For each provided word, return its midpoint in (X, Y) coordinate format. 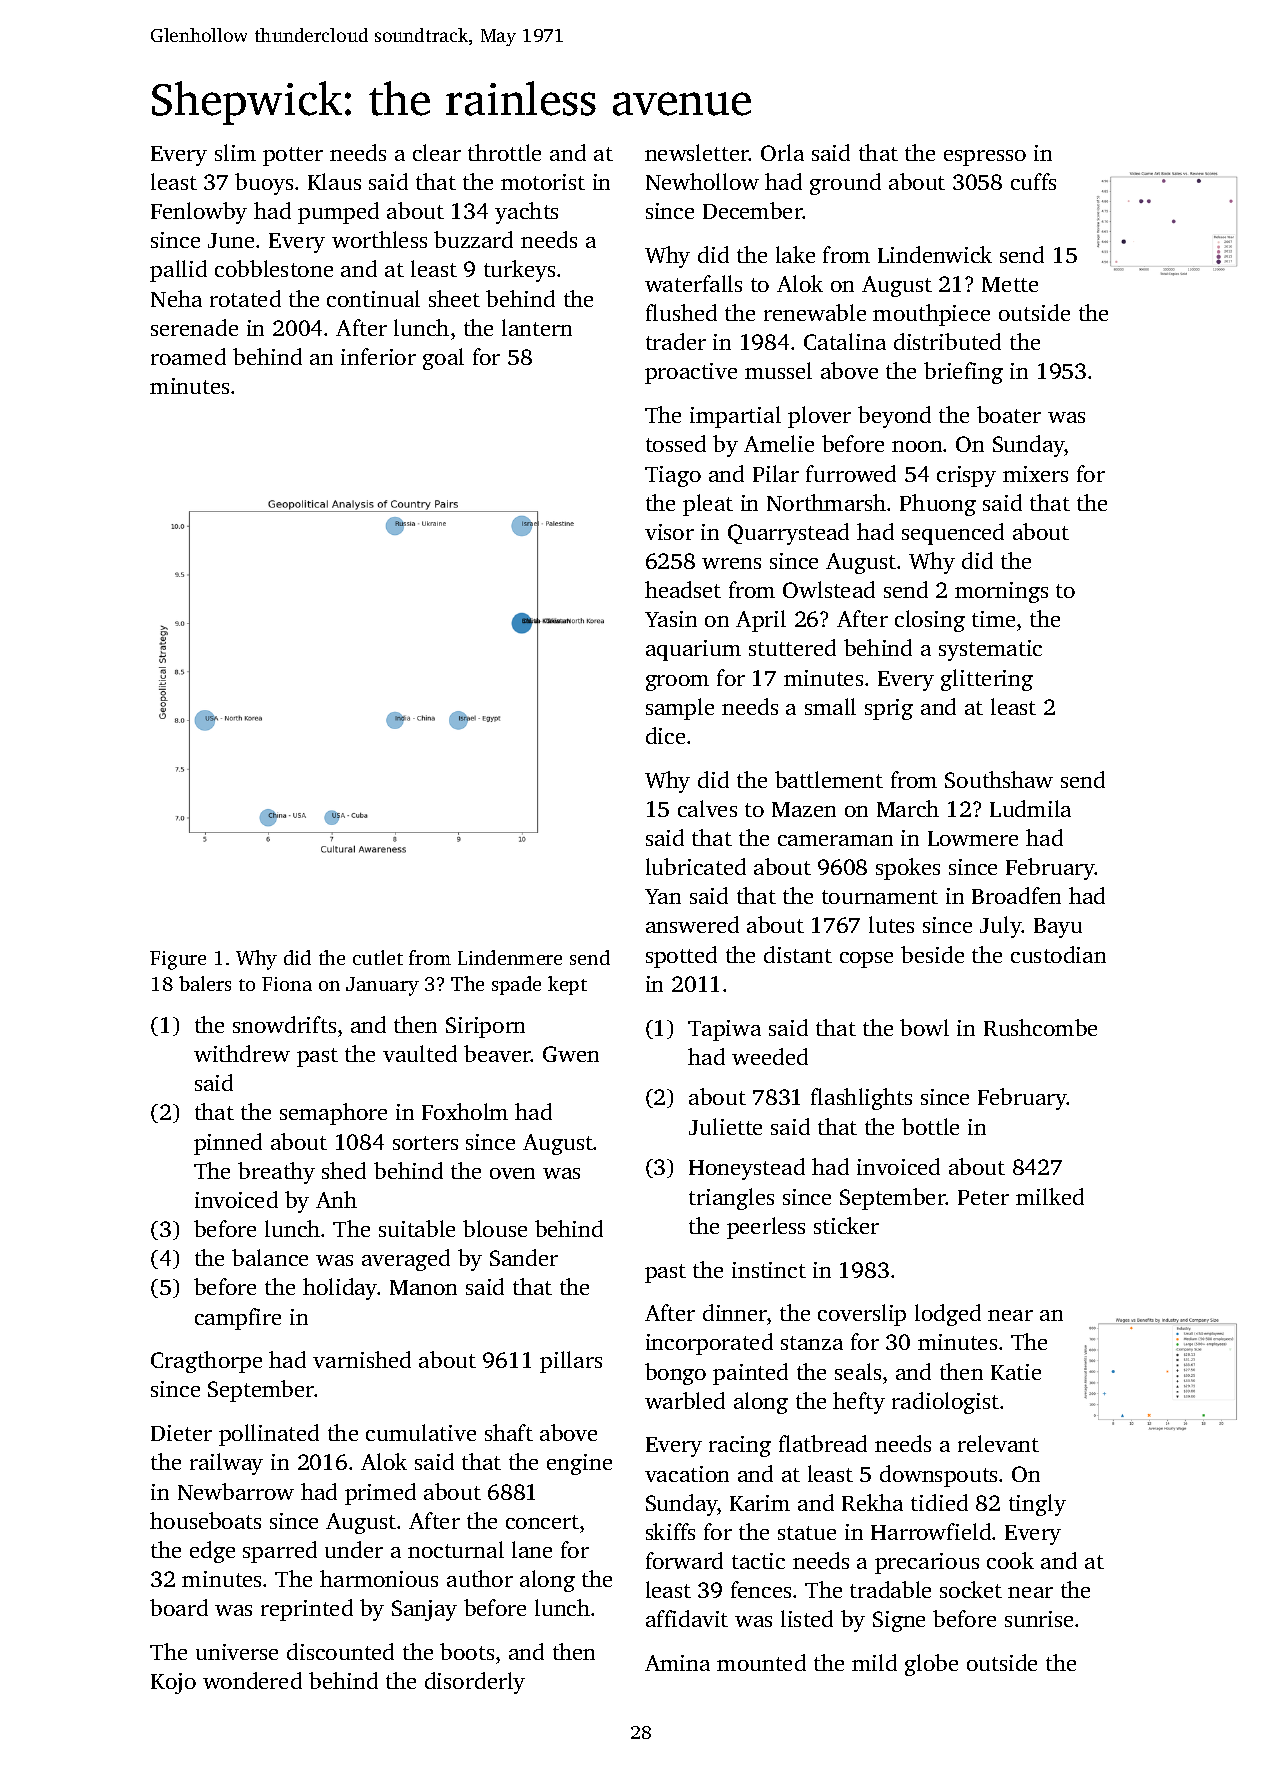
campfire (238, 1319)
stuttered (792, 647)
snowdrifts (284, 1024)
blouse (495, 1228)
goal (443, 359)
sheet (454, 298)
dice (665, 735)
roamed (188, 356)
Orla (782, 152)
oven (512, 1173)
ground (845, 184)
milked (1050, 1196)
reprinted (307, 1610)
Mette (1010, 284)
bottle (930, 1126)
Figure (178, 960)
